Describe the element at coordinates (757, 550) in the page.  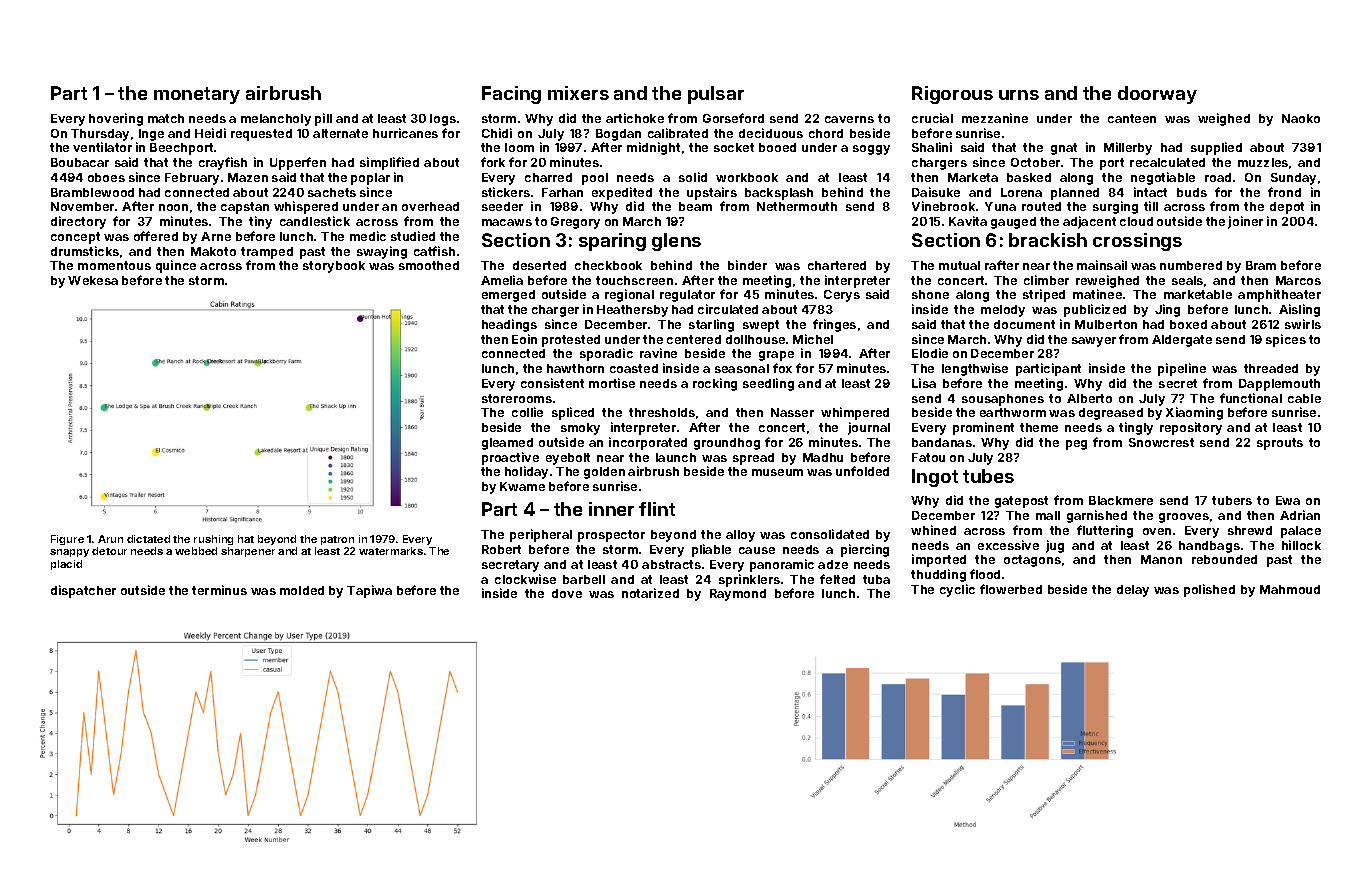
I see `cause` at that location.
